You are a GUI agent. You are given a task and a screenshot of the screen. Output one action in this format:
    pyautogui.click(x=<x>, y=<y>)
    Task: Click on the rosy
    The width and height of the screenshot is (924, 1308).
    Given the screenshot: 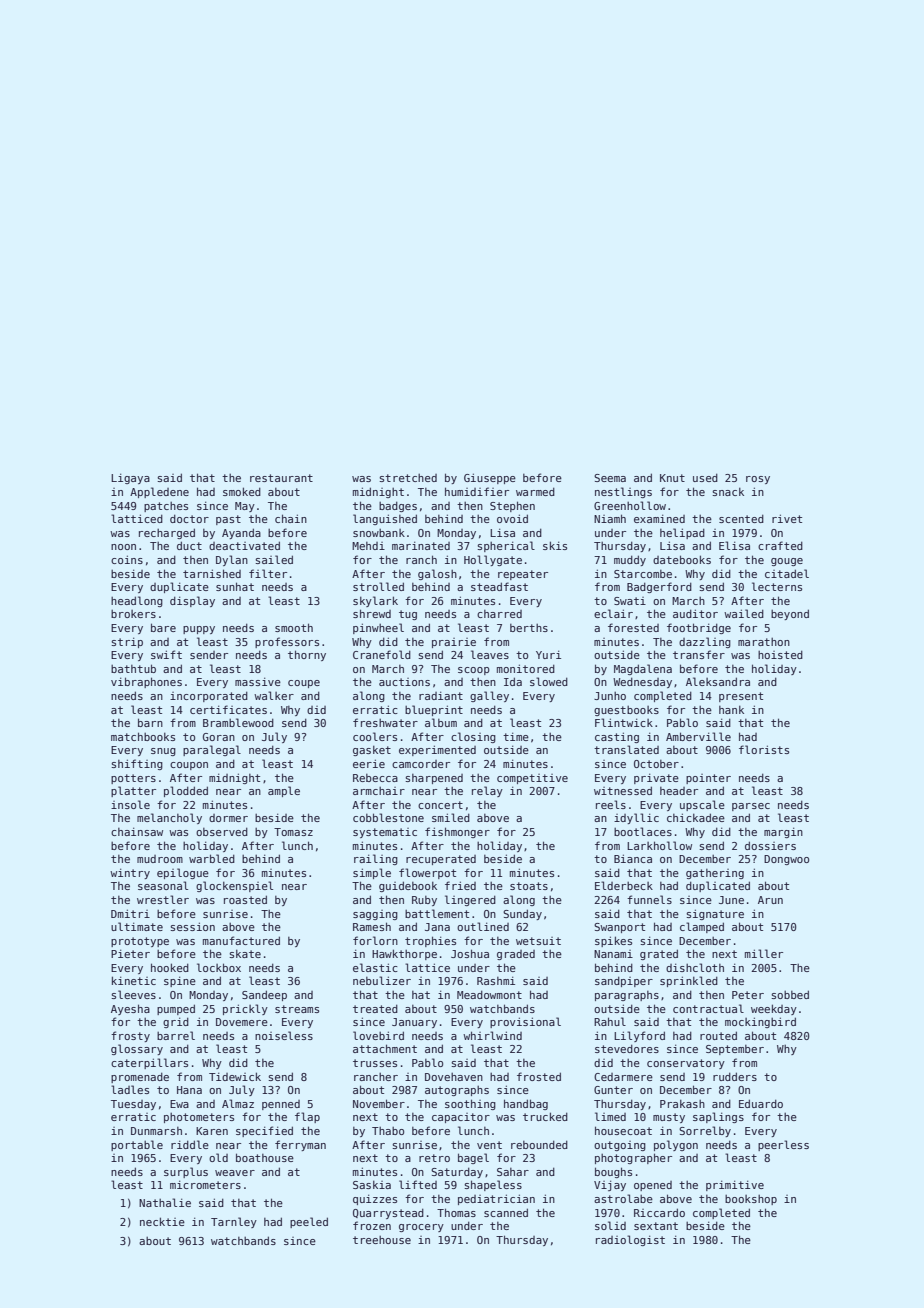 What is the action you would take?
    pyautogui.click(x=758, y=480)
